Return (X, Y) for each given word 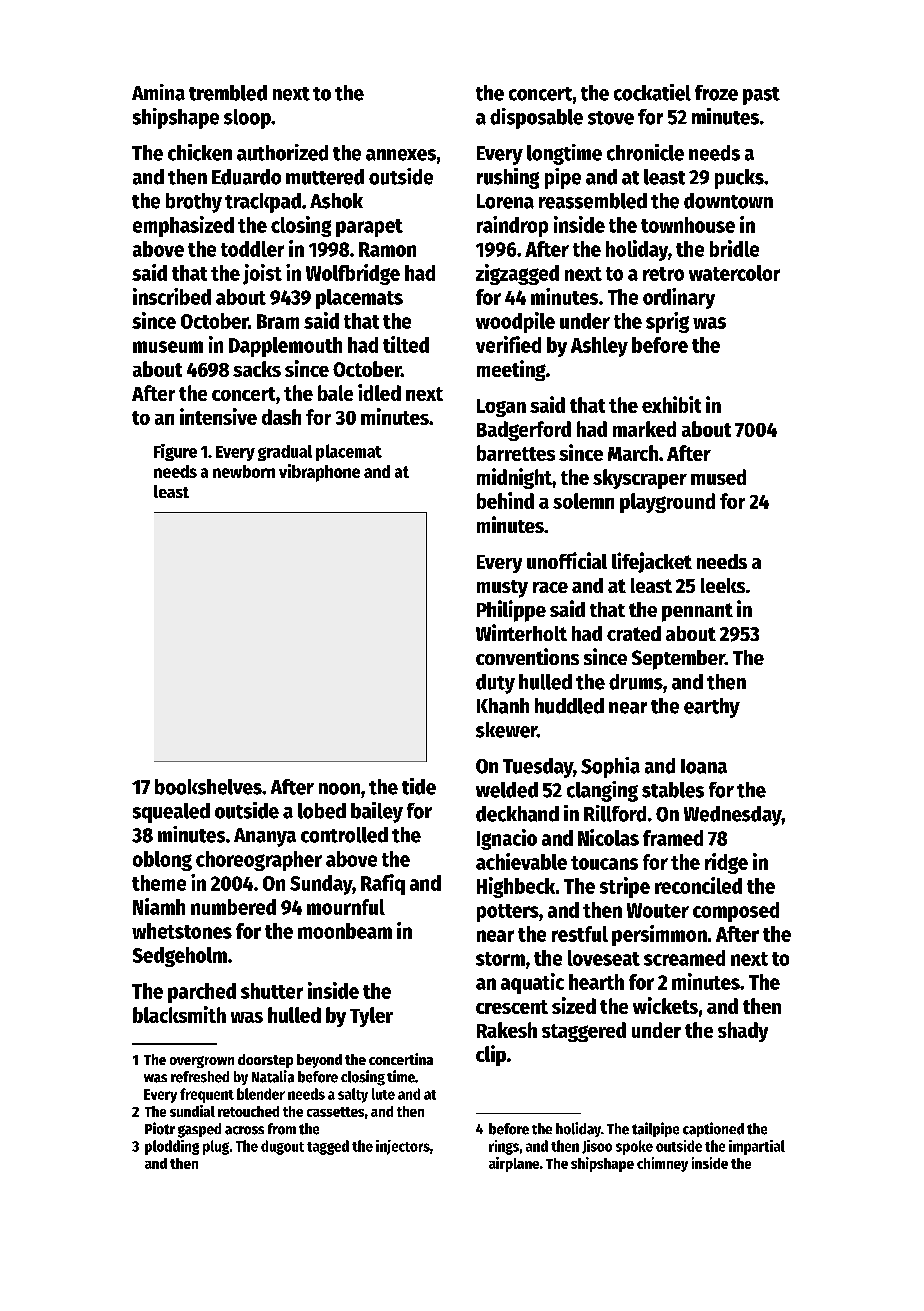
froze (716, 93)
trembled (228, 93)
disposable (536, 118)
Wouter (658, 910)
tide (419, 786)
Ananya (265, 837)
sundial (192, 1111)
